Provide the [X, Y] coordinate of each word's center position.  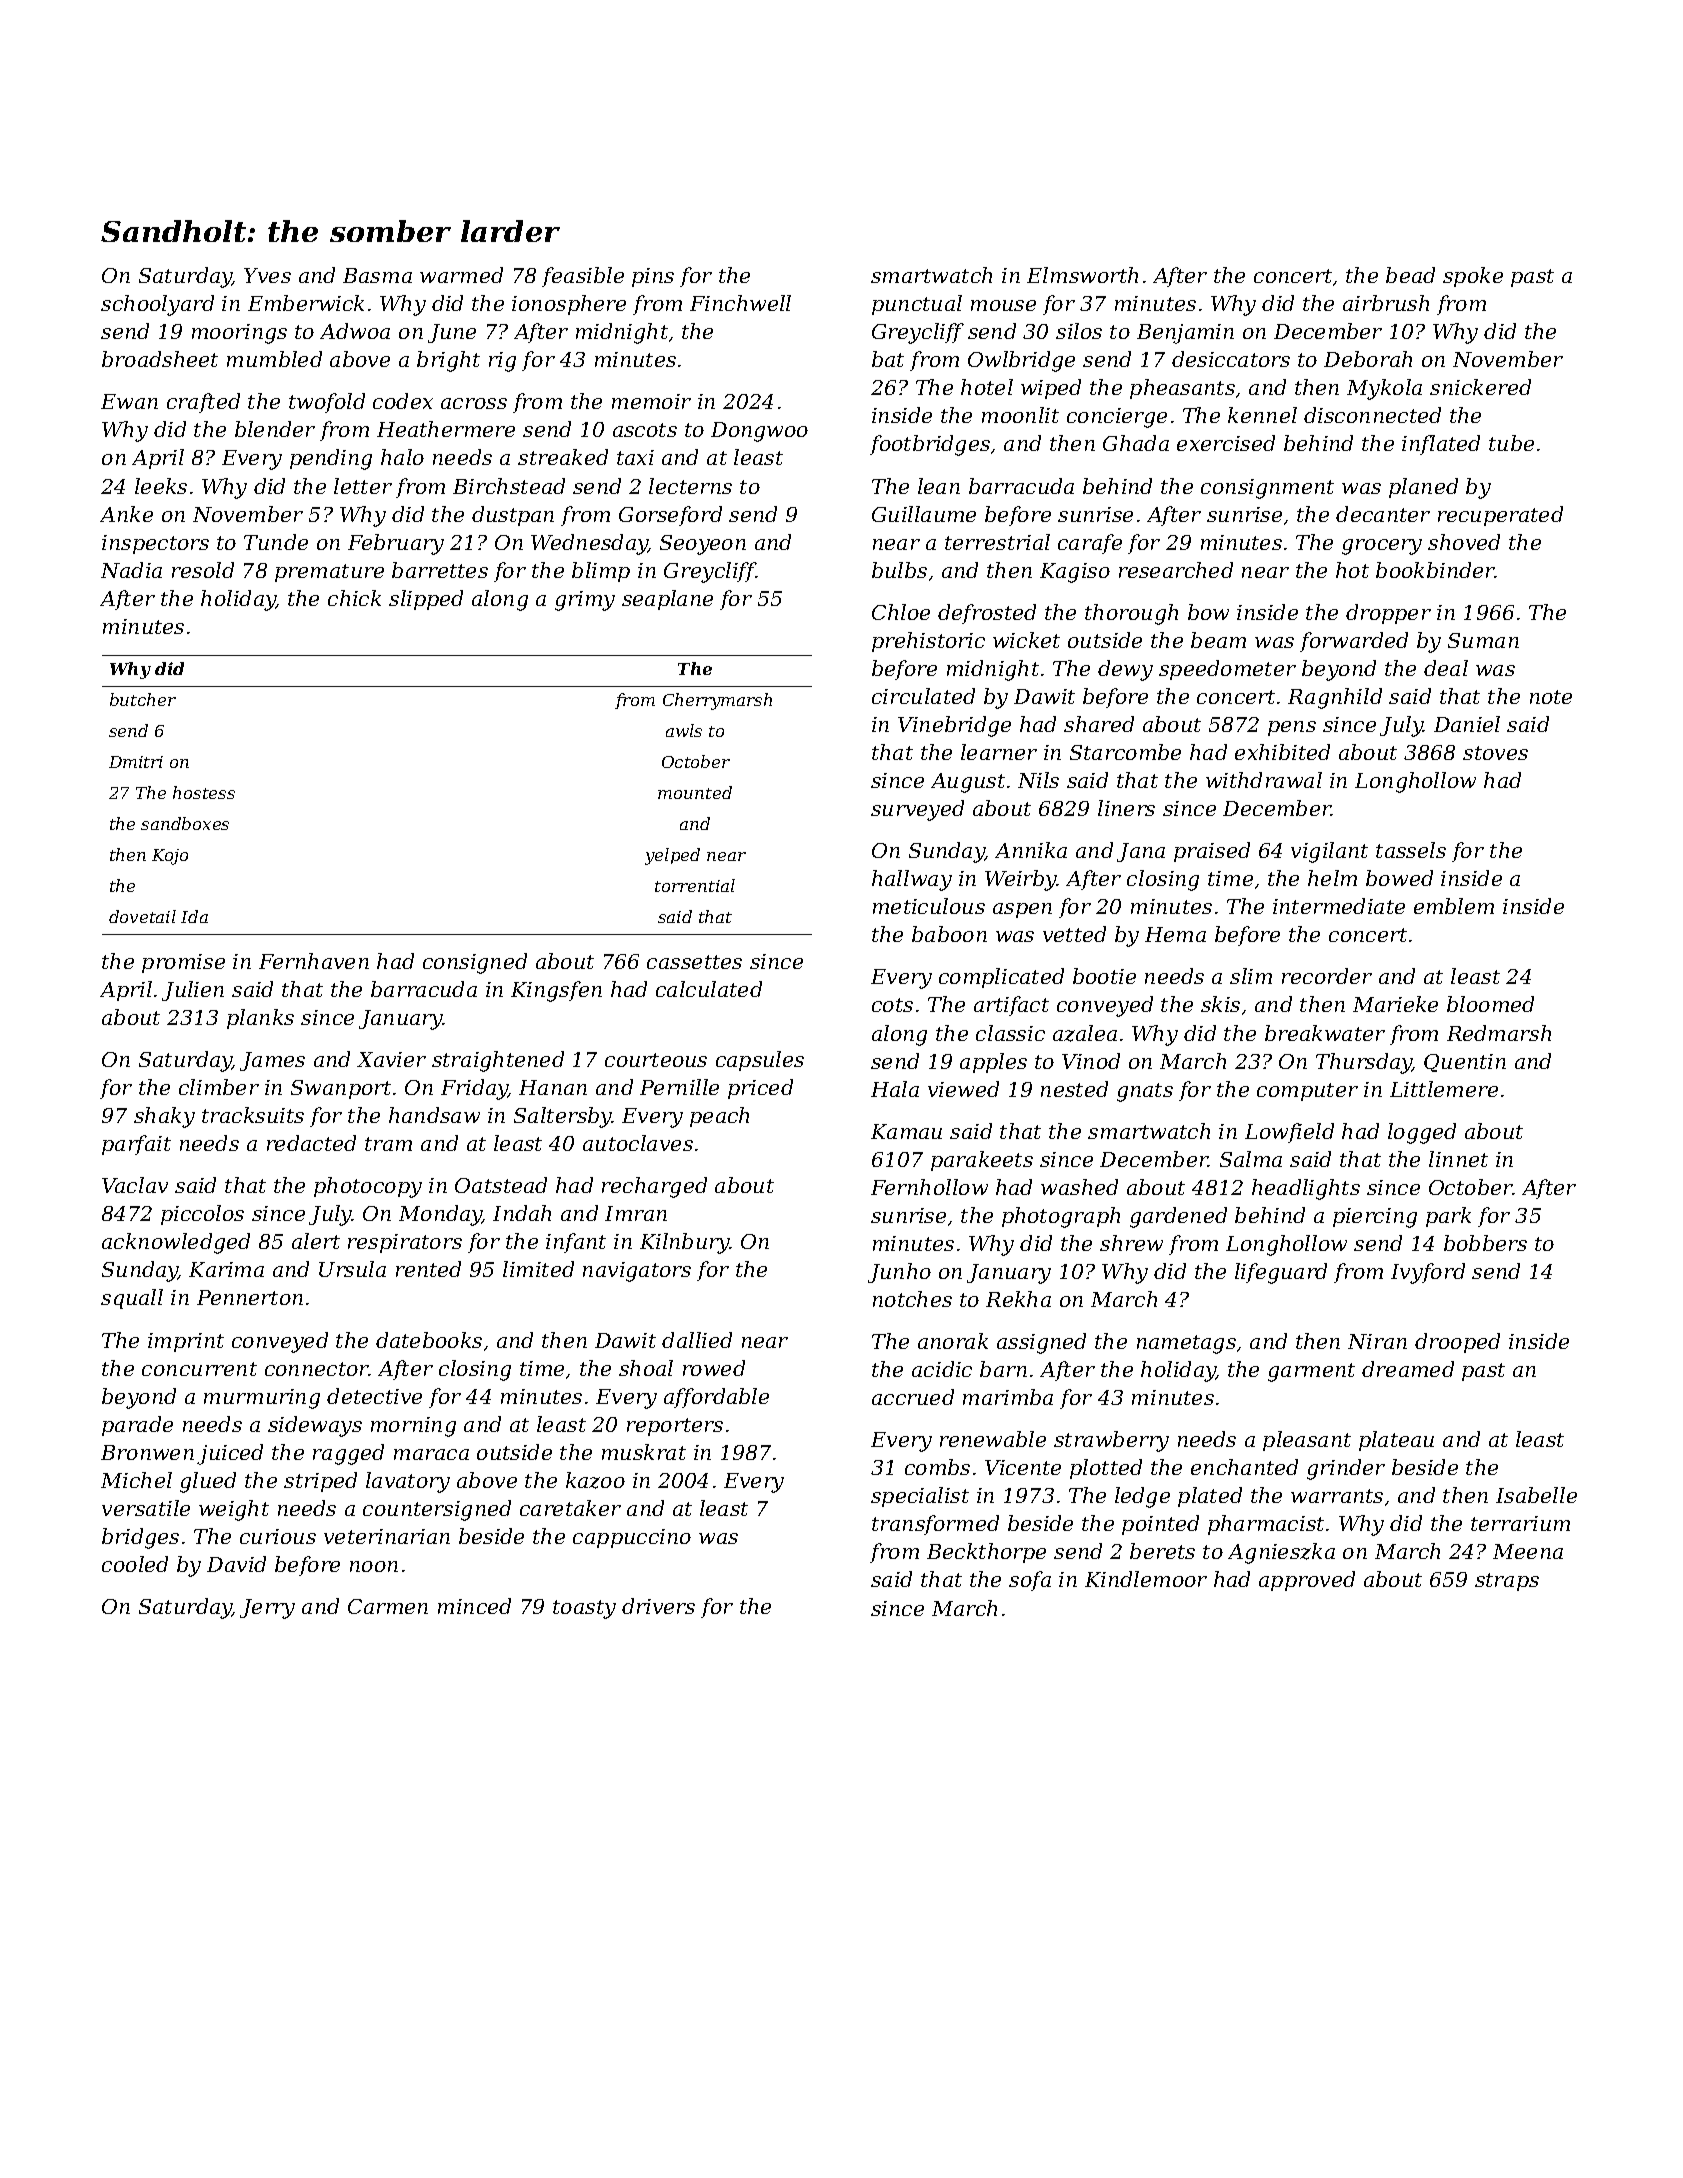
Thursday [1364, 1063]
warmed [461, 275]
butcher [143, 699]
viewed [963, 1089]
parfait [136, 1145]
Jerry [267, 1609]
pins [653, 277]
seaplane [667, 600]
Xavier [391, 1059]
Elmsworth [1082, 275]
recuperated [1500, 516]
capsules [760, 1061]
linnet [1458, 1159]
